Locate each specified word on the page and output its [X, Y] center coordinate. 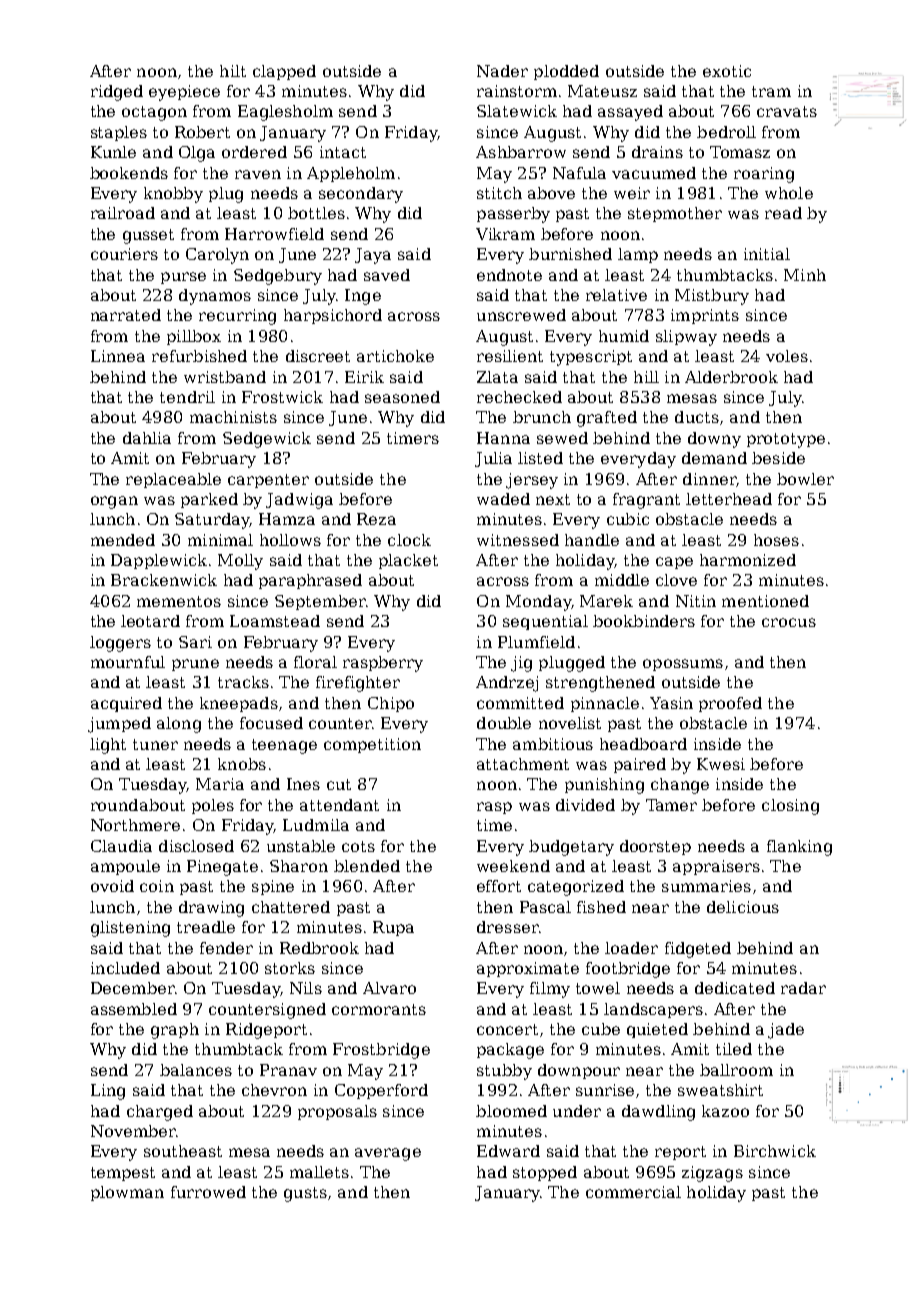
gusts [305, 1194]
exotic [727, 71]
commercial [633, 1192]
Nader [502, 71]
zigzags [712, 1174]
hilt [233, 71]
